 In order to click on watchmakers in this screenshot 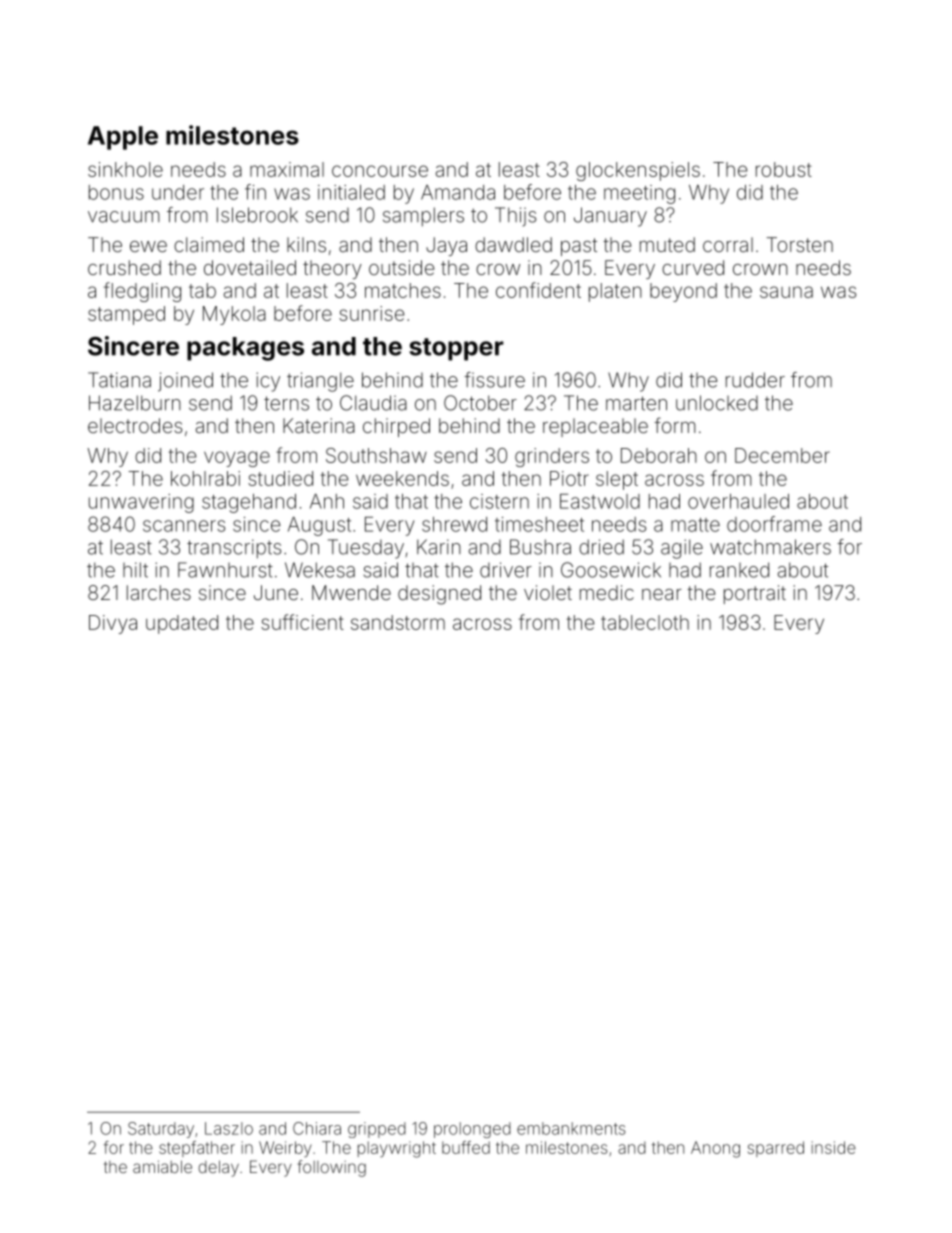, I will do `click(770, 547)`.
